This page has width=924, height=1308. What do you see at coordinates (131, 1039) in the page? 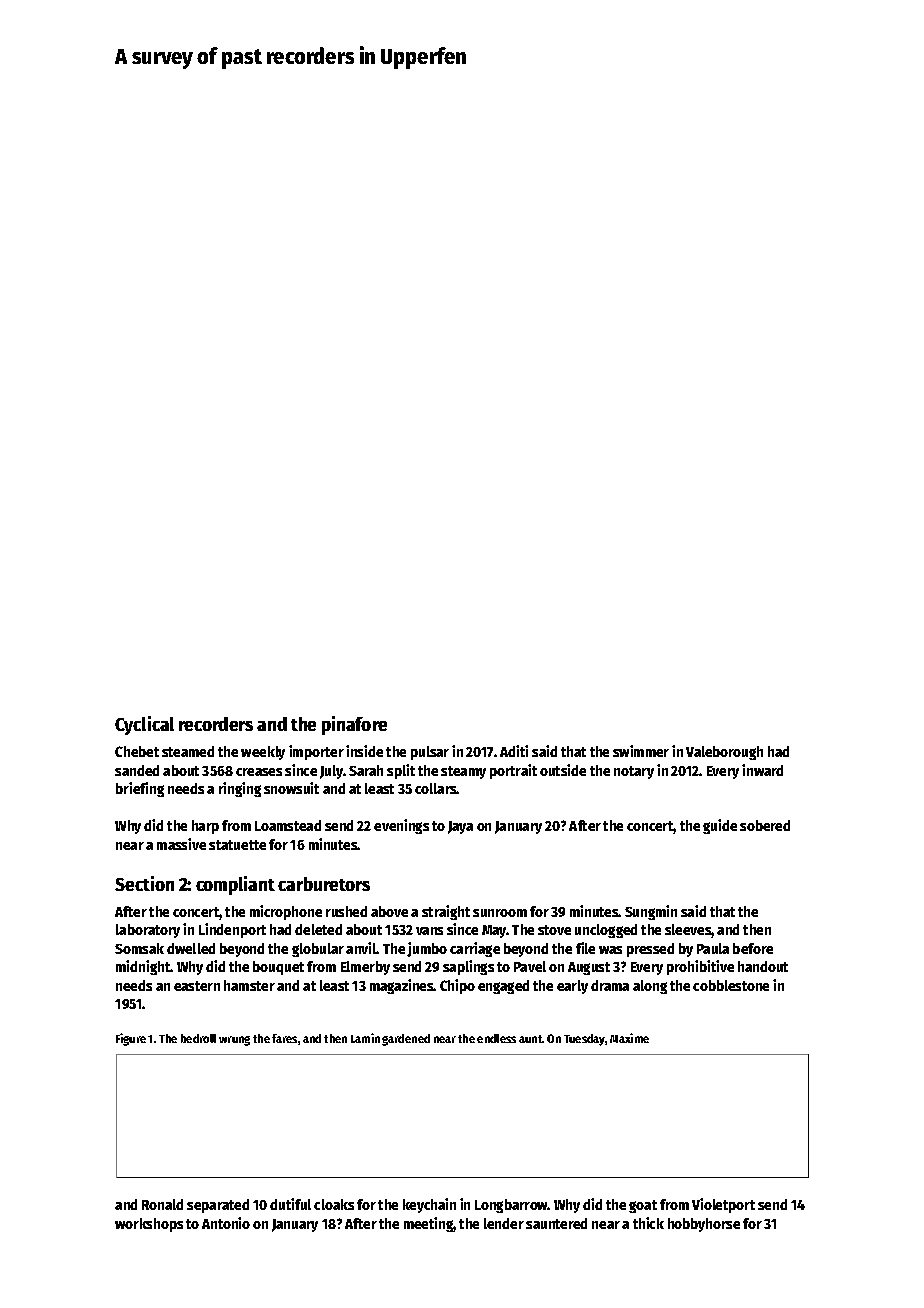
I see `Figure` at bounding box center [131, 1039].
